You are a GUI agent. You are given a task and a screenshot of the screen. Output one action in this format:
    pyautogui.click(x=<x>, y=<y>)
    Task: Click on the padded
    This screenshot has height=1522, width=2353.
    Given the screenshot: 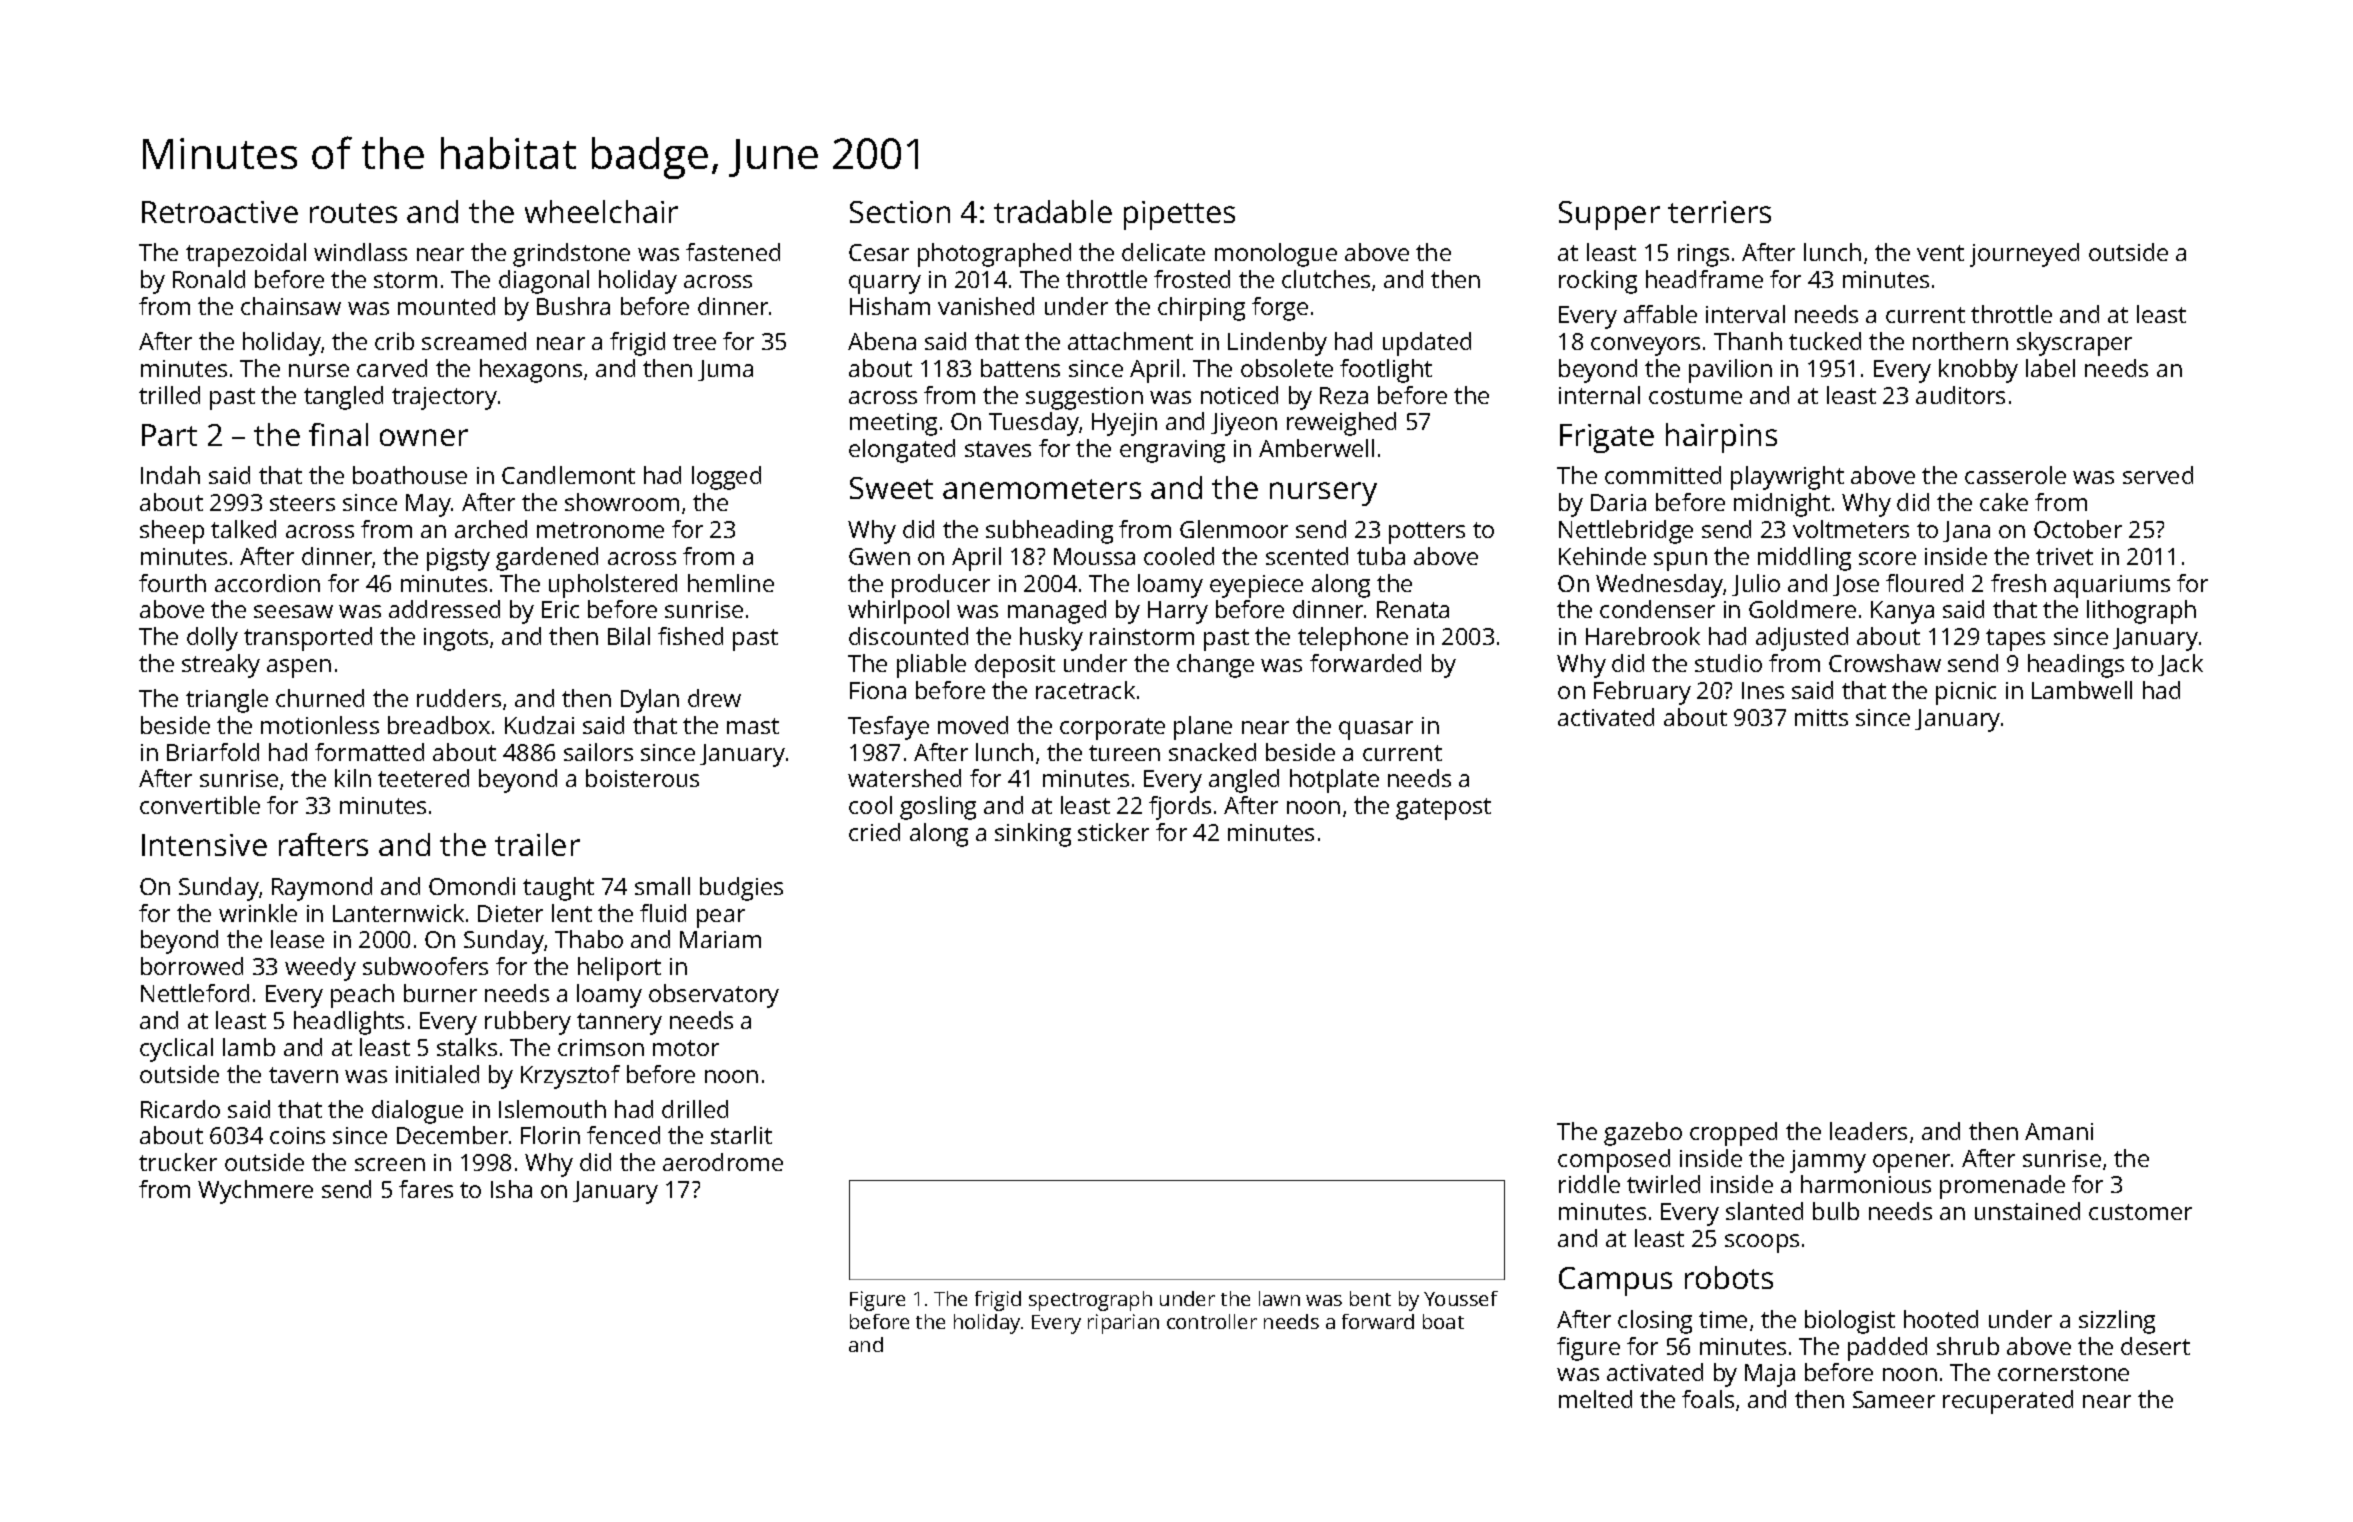 What is the action you would take?
    pyautogui.click(x=1887, y=1349)
